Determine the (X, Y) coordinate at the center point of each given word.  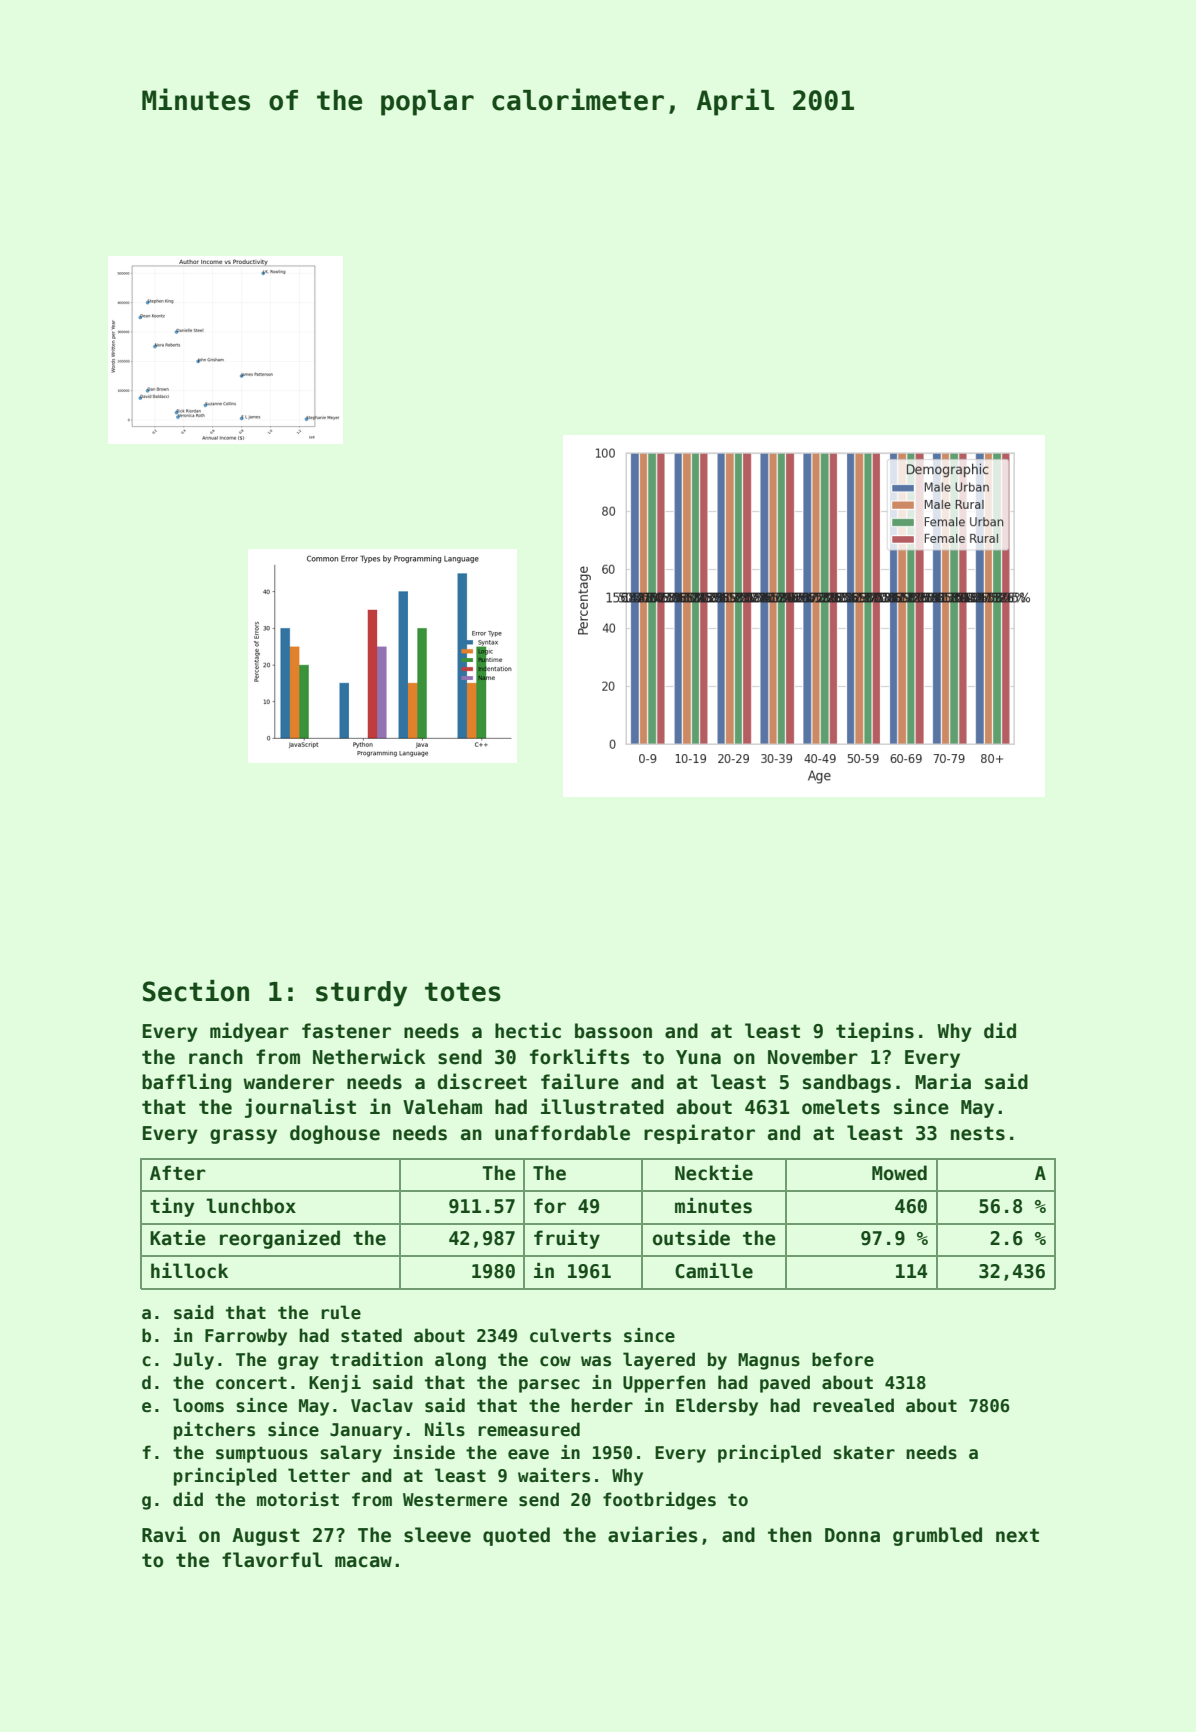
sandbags (847, 1083)
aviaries (652, 1534)
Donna (852, 1535)
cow (555, 1361)
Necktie (714, 1173)
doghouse (335, 1134)
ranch (216, 1057)
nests (978, 1133)
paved (785, 1384)
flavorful (272, 1560)
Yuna (698, 1057)
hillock (189, 1271)
